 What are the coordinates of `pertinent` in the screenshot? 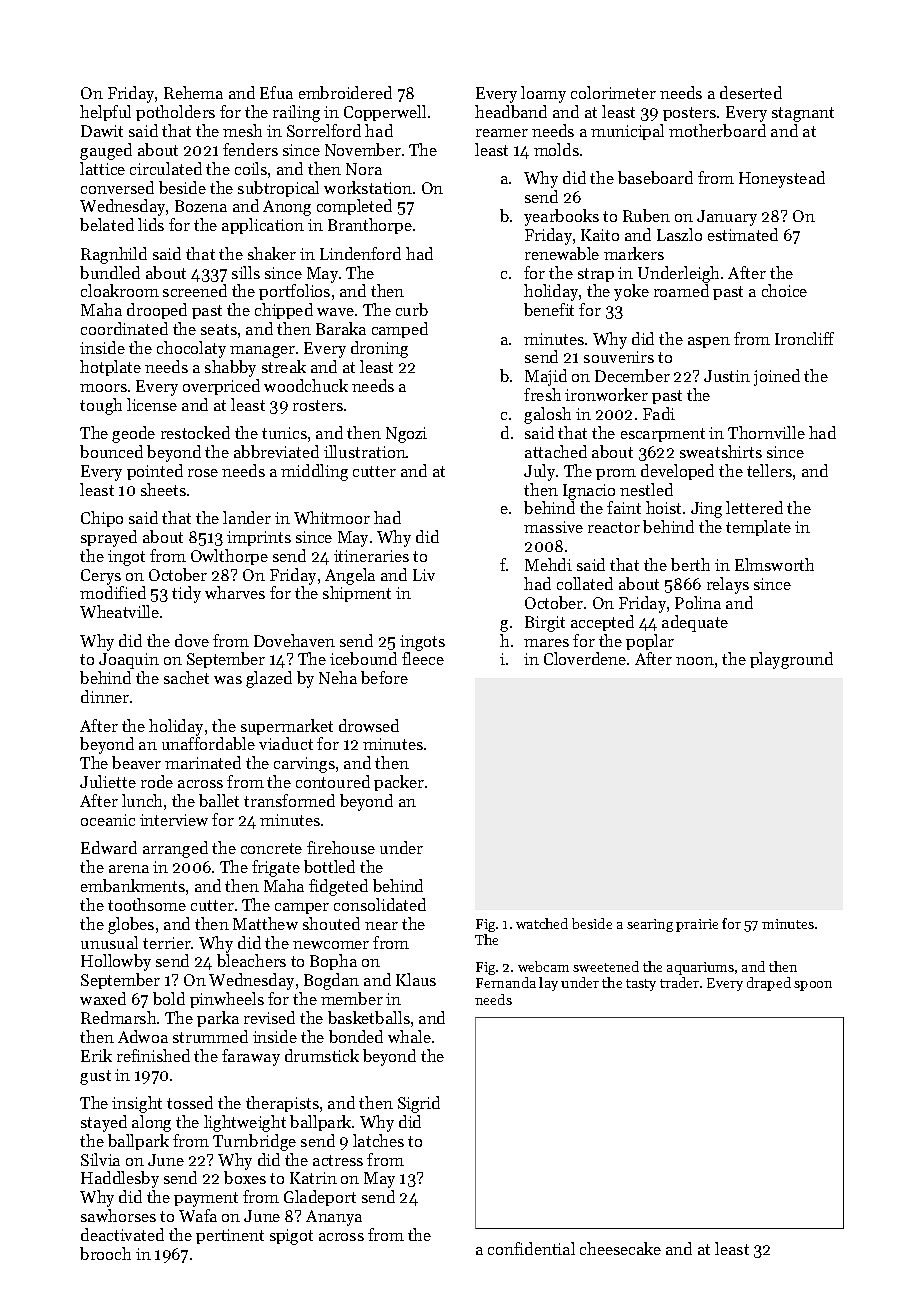 It's located at (230, 1236).
